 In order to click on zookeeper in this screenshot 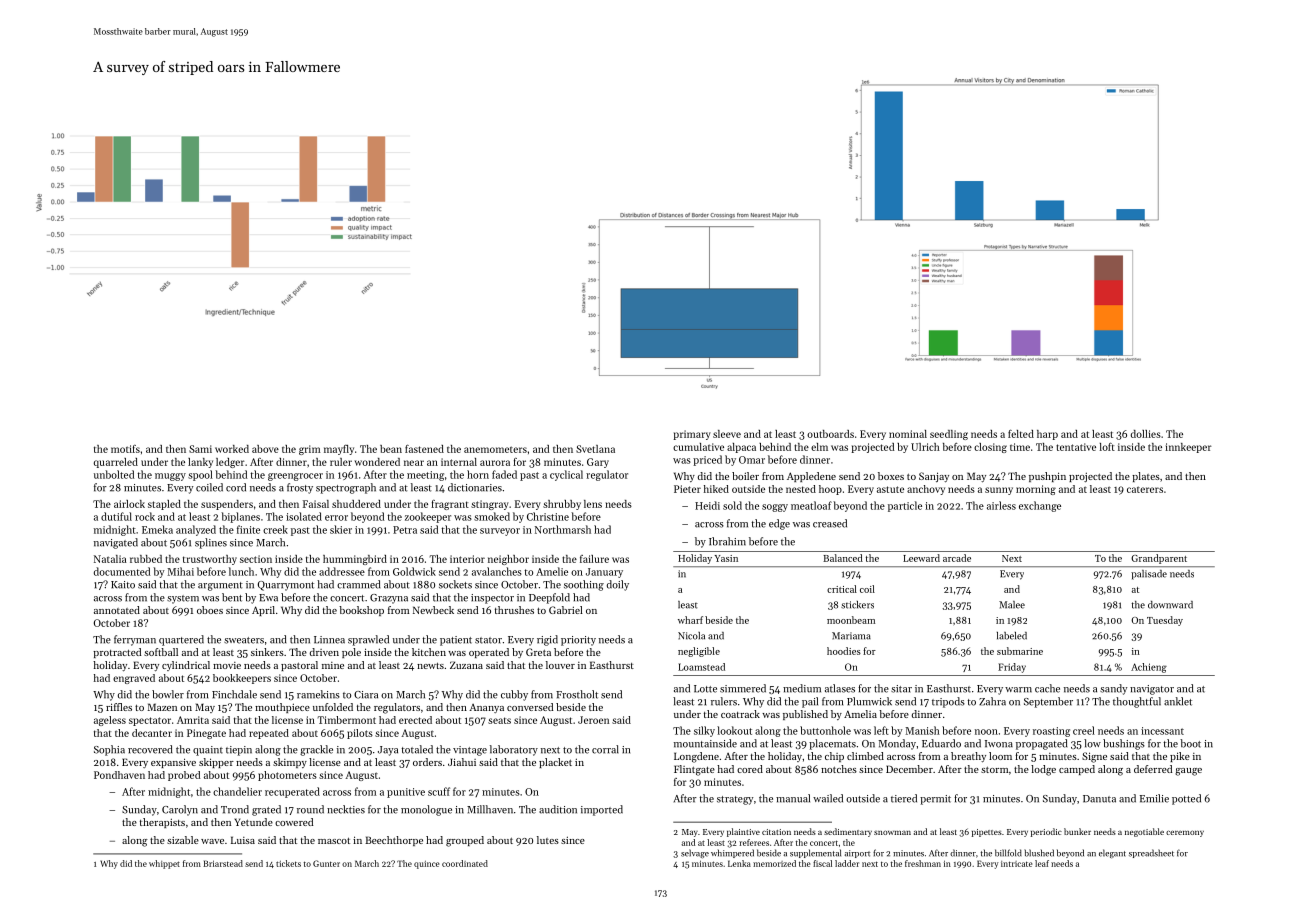, I will do `click(428, 517)`.
